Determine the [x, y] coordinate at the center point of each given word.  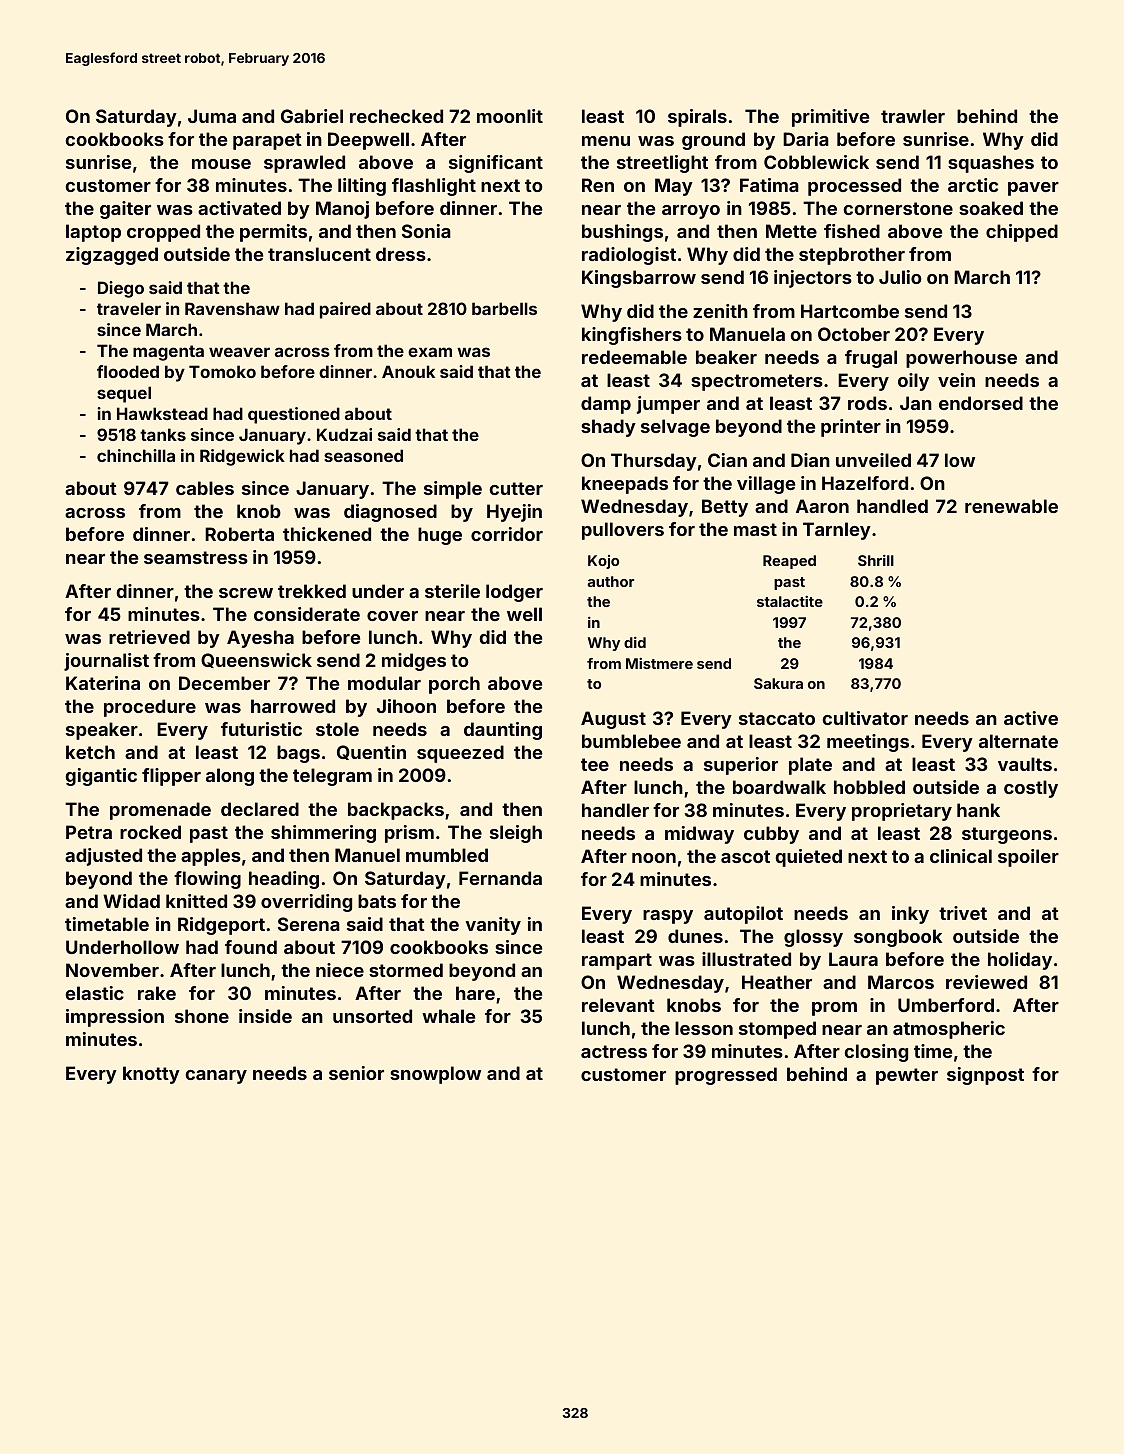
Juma [212, 116]
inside [265, 1016]
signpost [985, 1076]
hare [475, 993]
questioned [294, 415]
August [613, 720]
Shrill [876, 560]
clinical [961, 856]
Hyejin [514, 513]
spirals [697, 118]
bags [298, 754]
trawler [913, 116]
